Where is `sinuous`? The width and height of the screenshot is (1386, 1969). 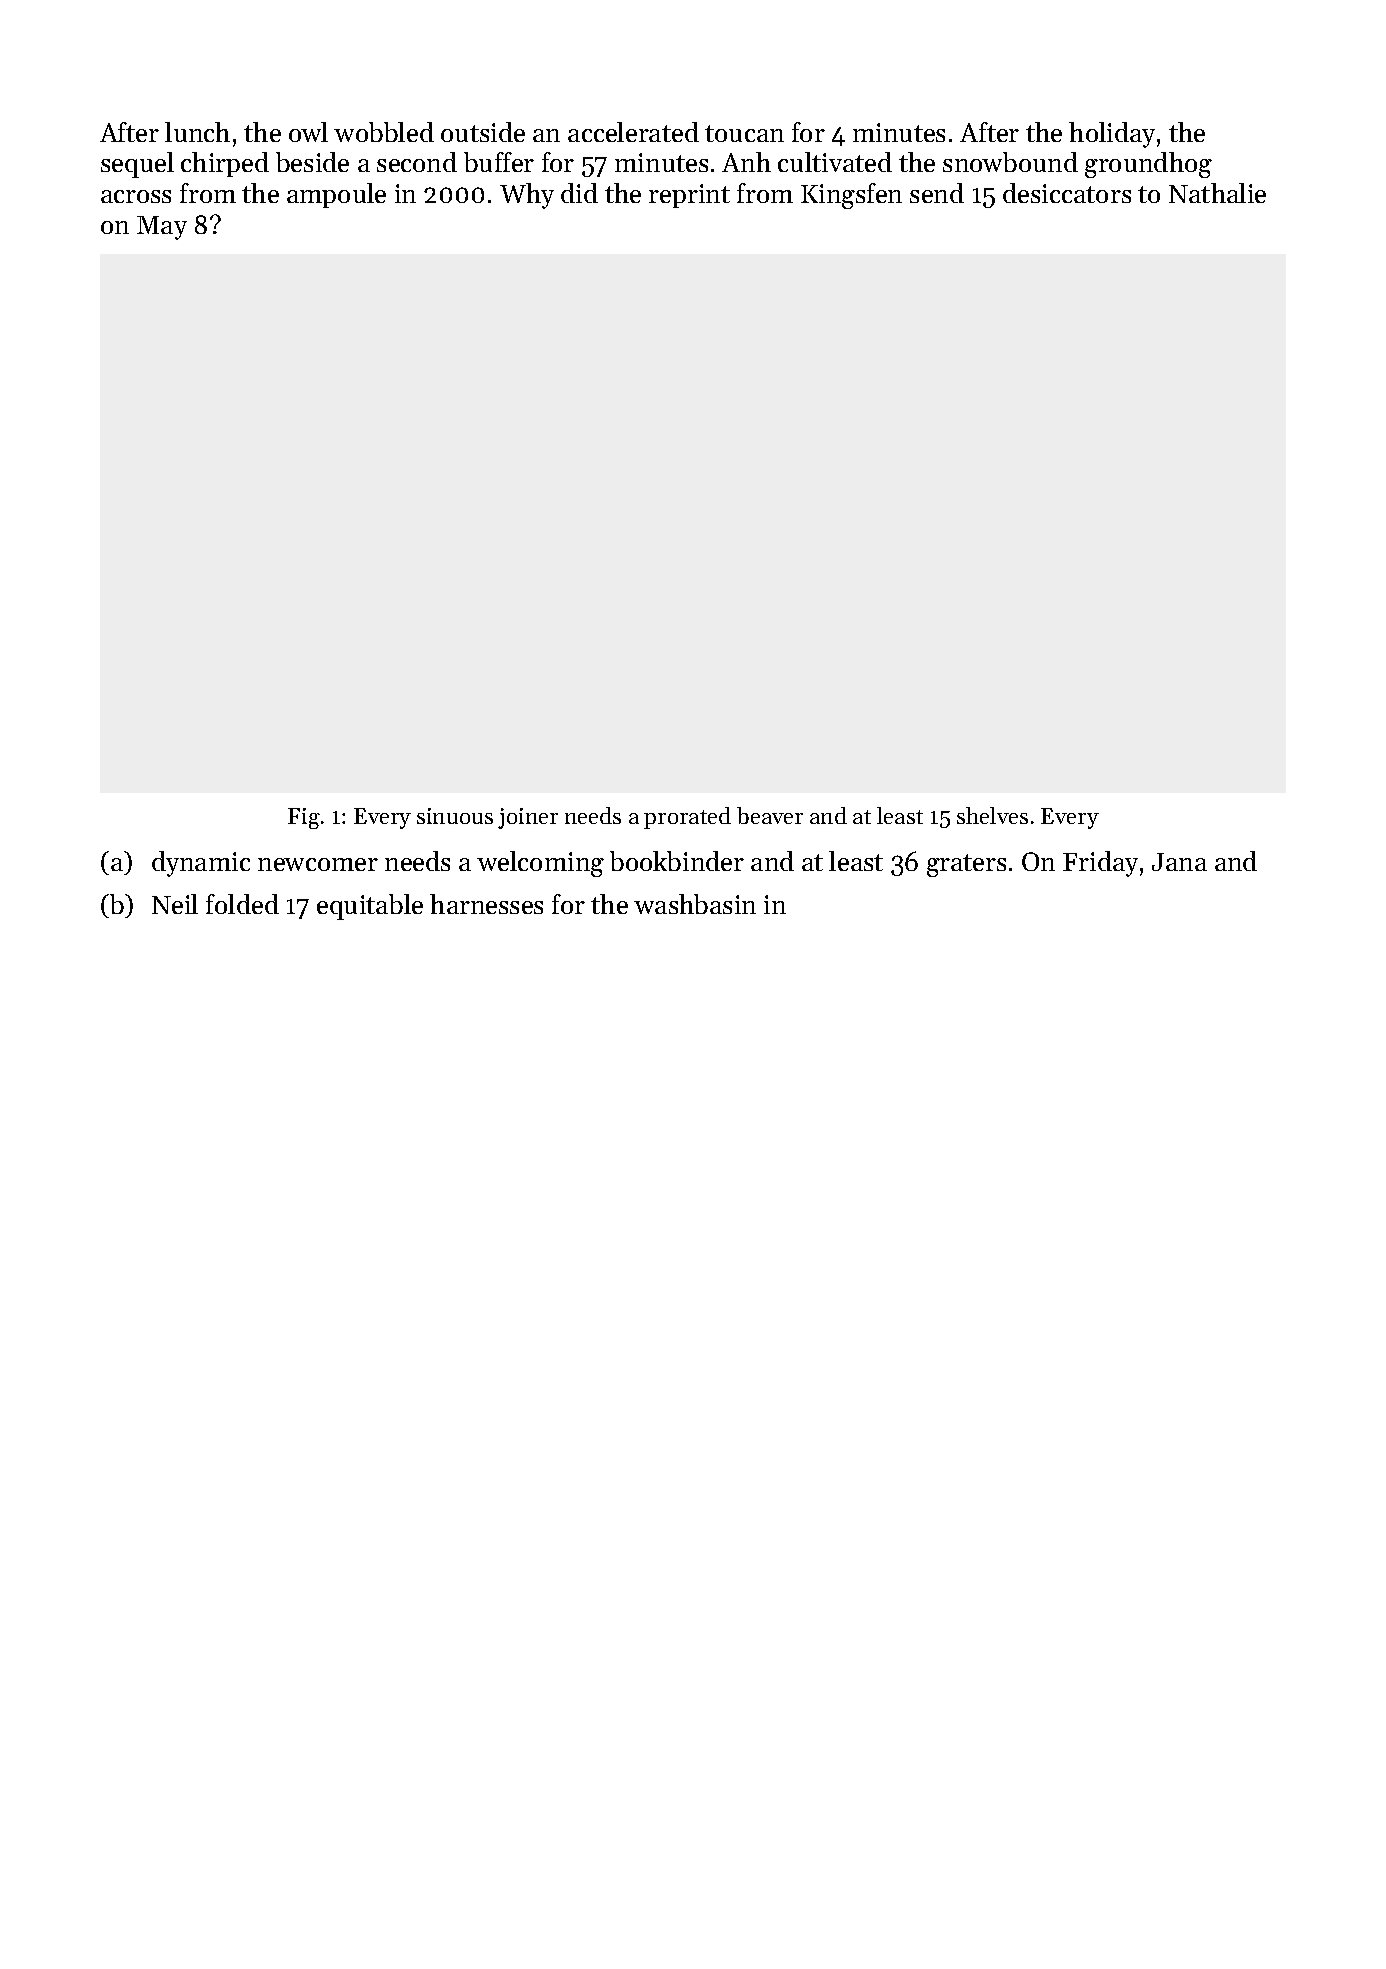 sinuous is located at coordinates (455, 816).
